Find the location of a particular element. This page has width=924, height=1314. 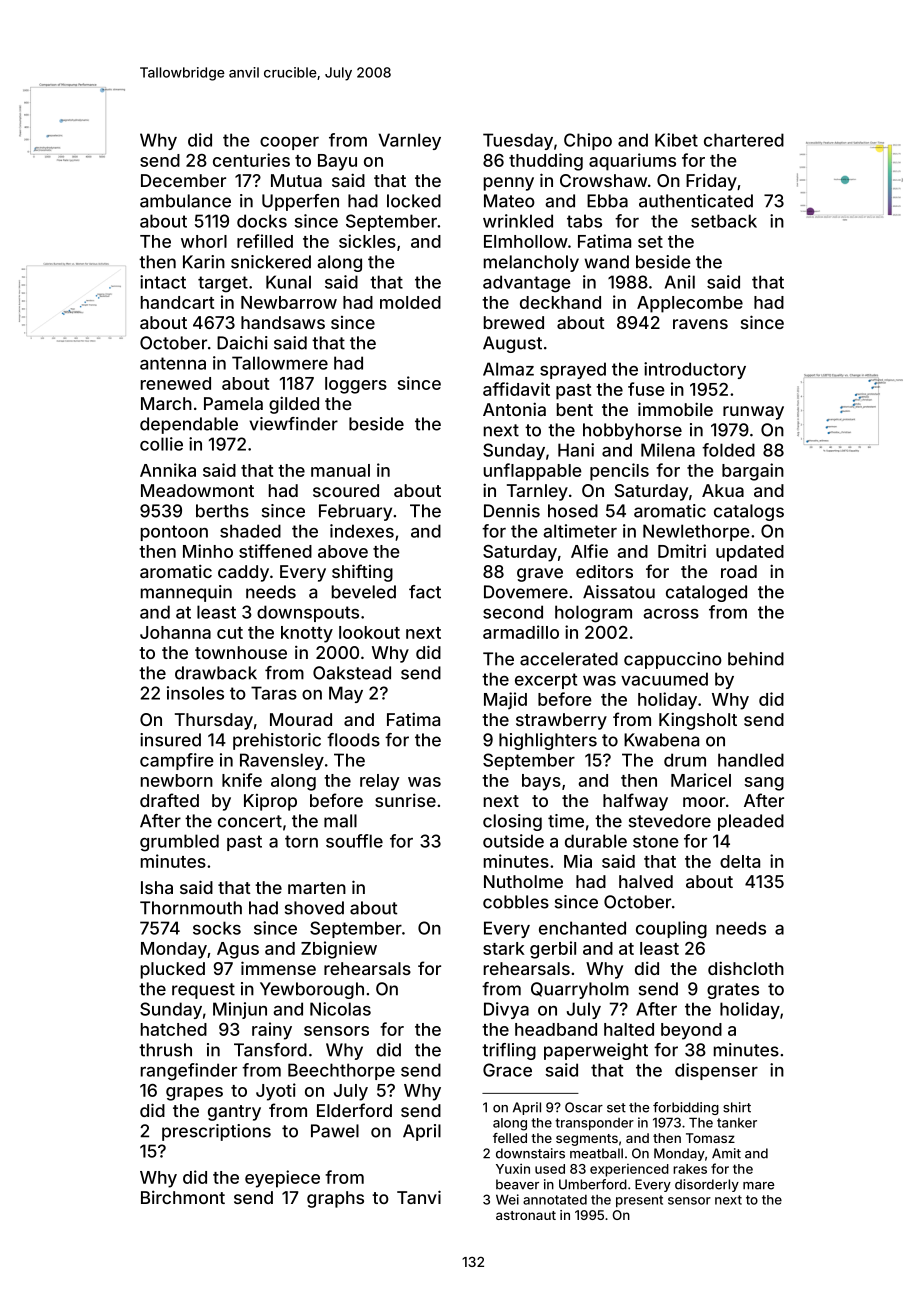

behind is located at coordinates (756, 659).
